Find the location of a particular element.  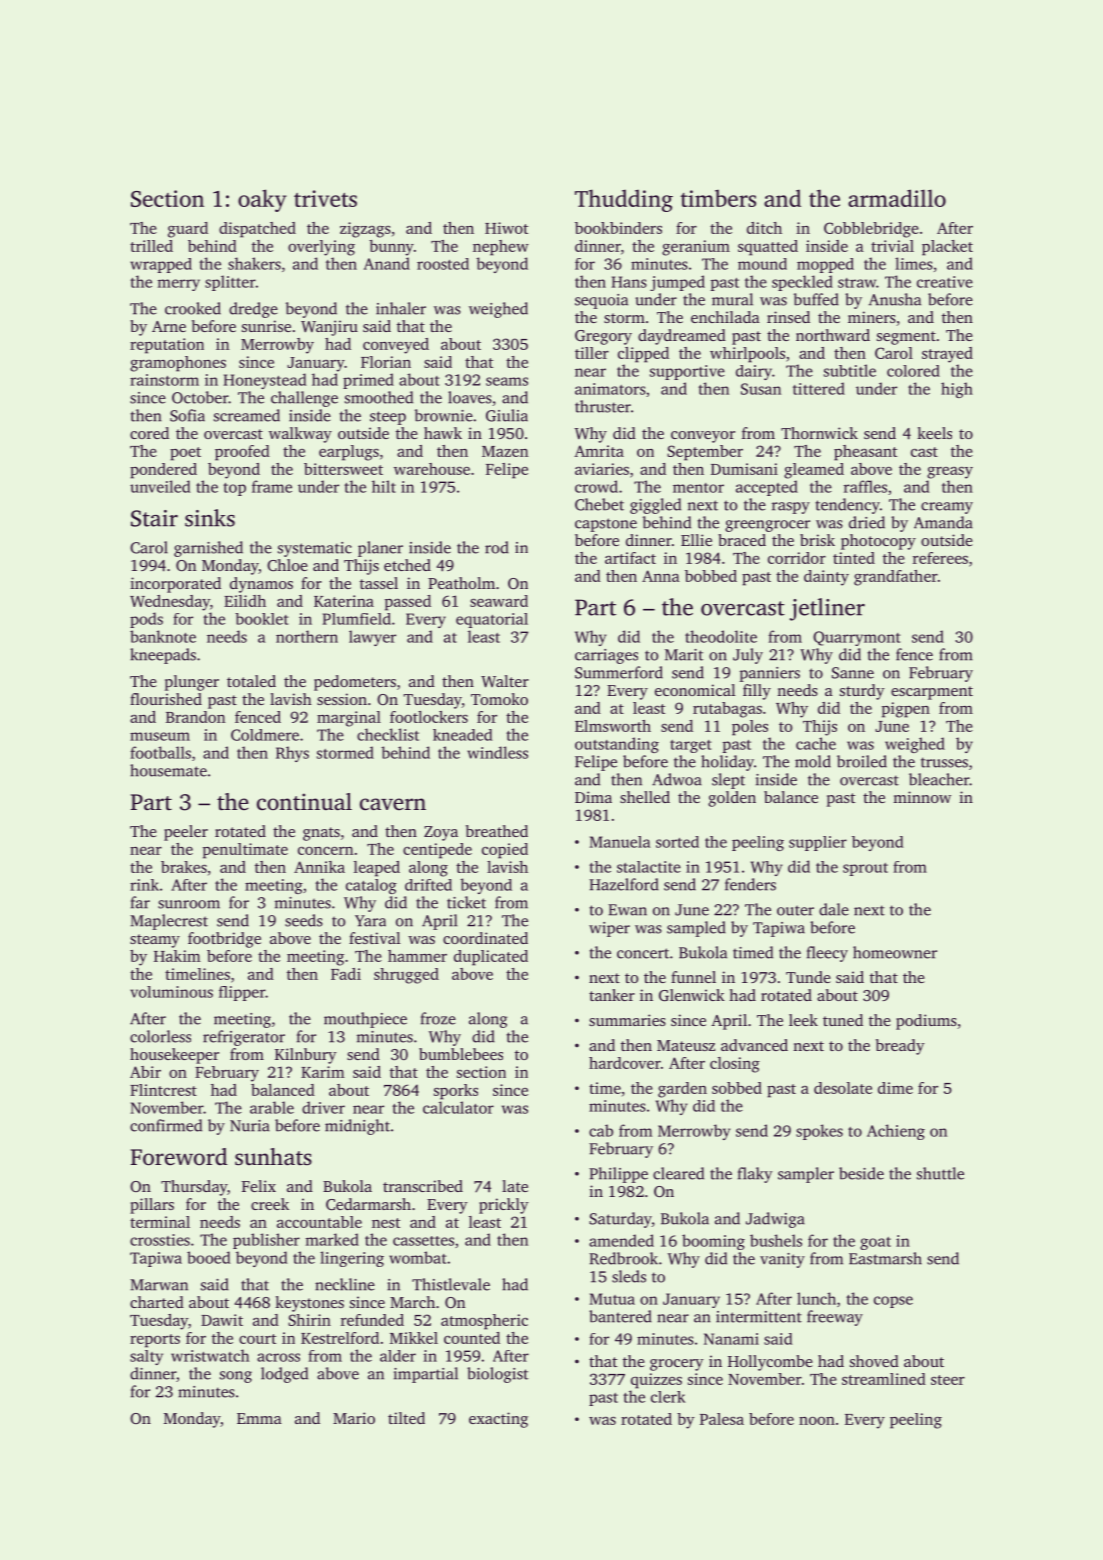

charted is located at coordinates (157, 1302).
